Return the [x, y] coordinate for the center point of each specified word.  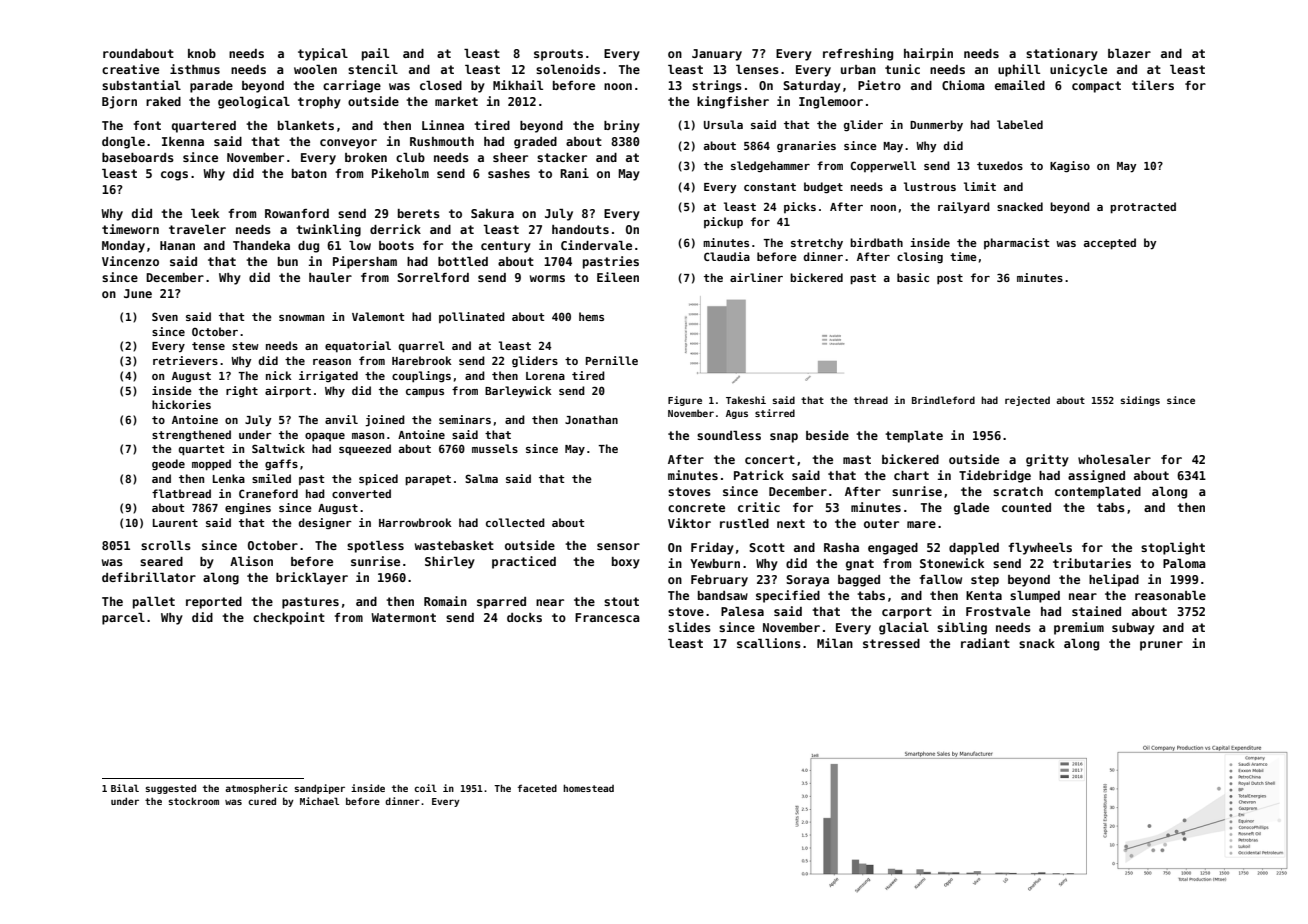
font [147, 125]
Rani [574, 173]
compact [1096, 87]
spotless [375, 547]
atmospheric [256, 789]
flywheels [1040, 549]
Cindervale [596, 245]
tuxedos [1000, 165]
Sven [165, 316]
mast [857, 459]
